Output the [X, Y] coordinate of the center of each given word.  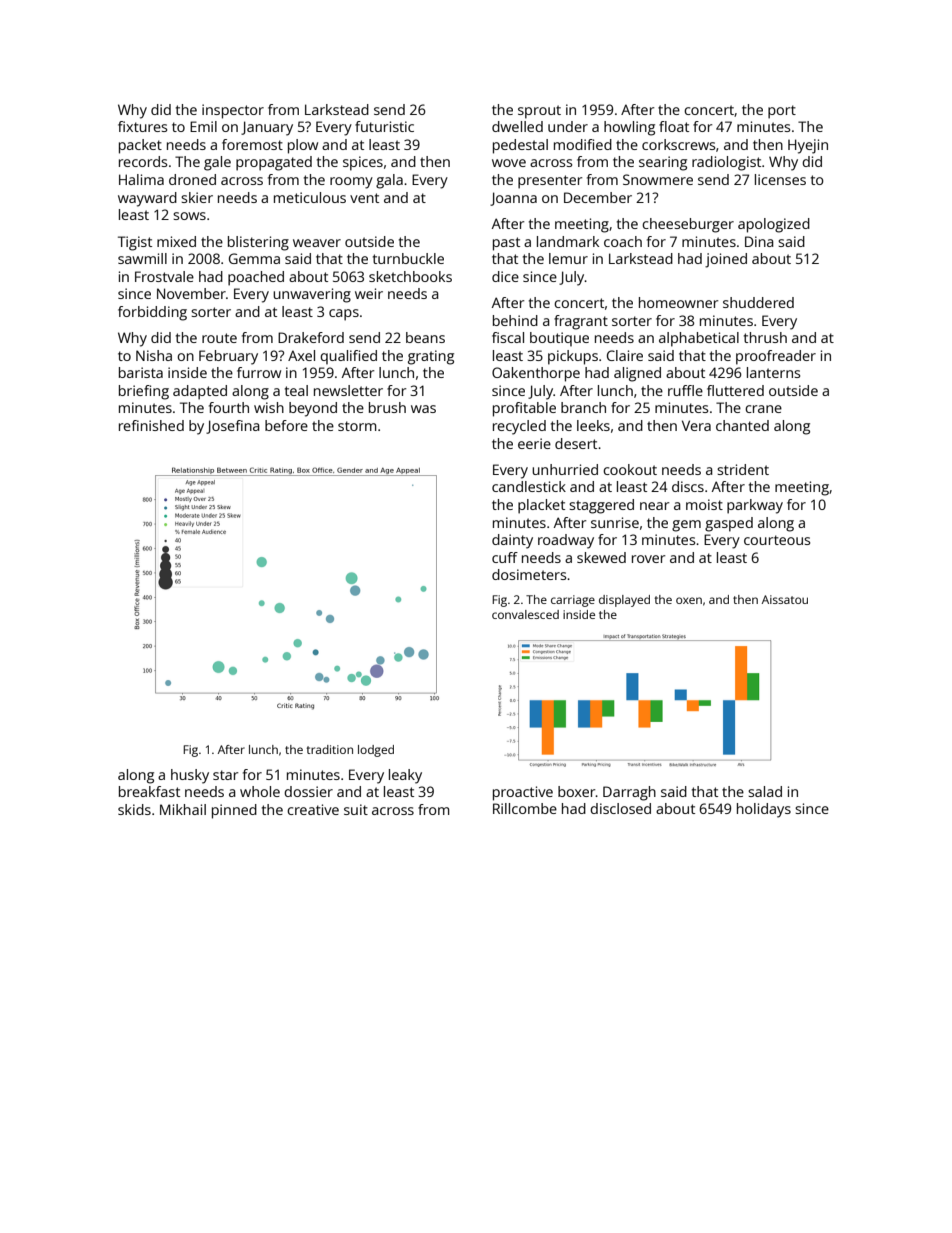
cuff [505, 557]
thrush [765, 337]
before [286, 425]
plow [303, 146]
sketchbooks [410, 276]
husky [190, 776]
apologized [774, 225]
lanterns [773, 372]
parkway [755, 506]
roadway [566, 541]
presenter [550, 182]
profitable [524, 409]
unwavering [312, 295]
